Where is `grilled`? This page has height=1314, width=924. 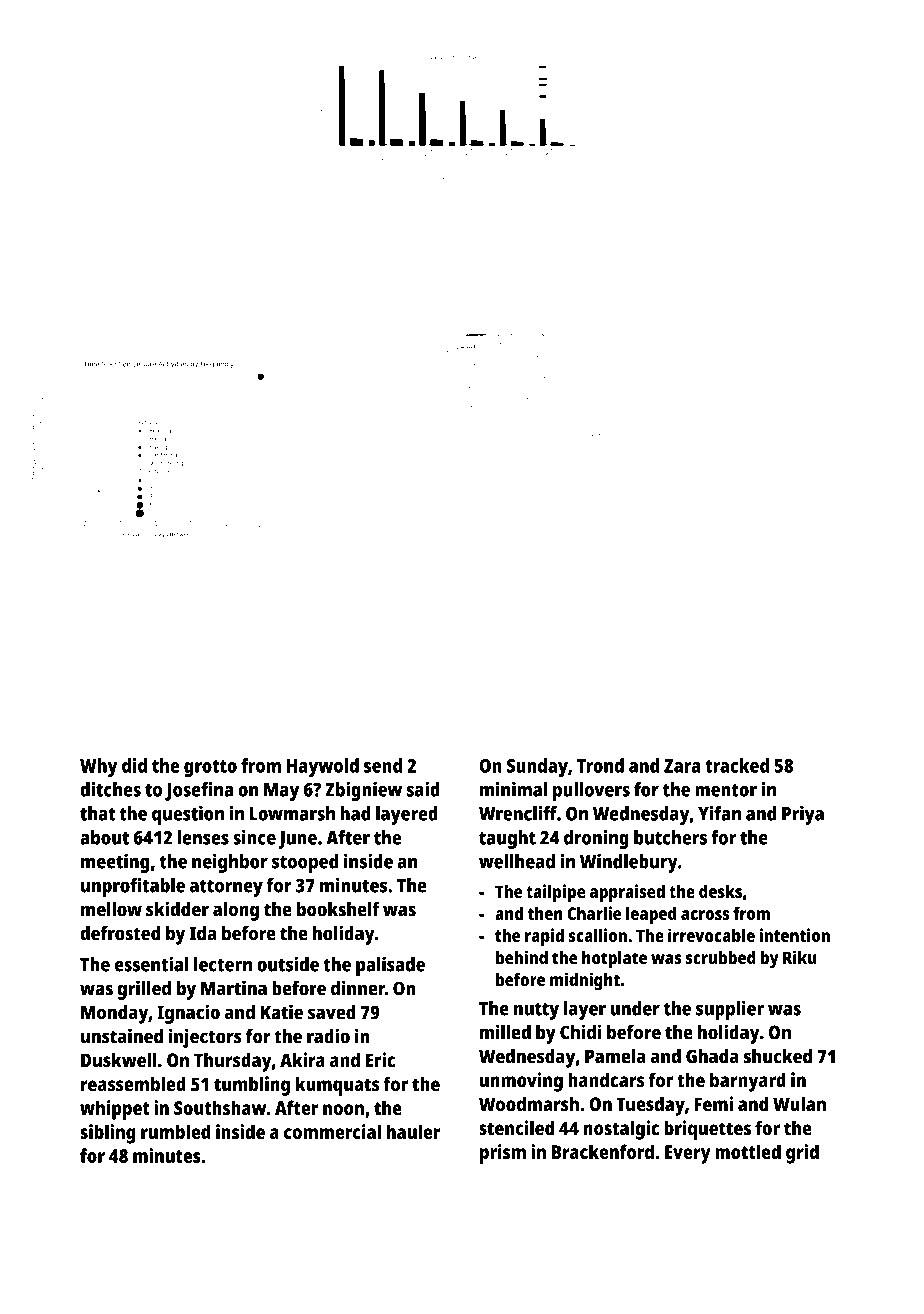
grilled is located at coordinates (144, 990).
